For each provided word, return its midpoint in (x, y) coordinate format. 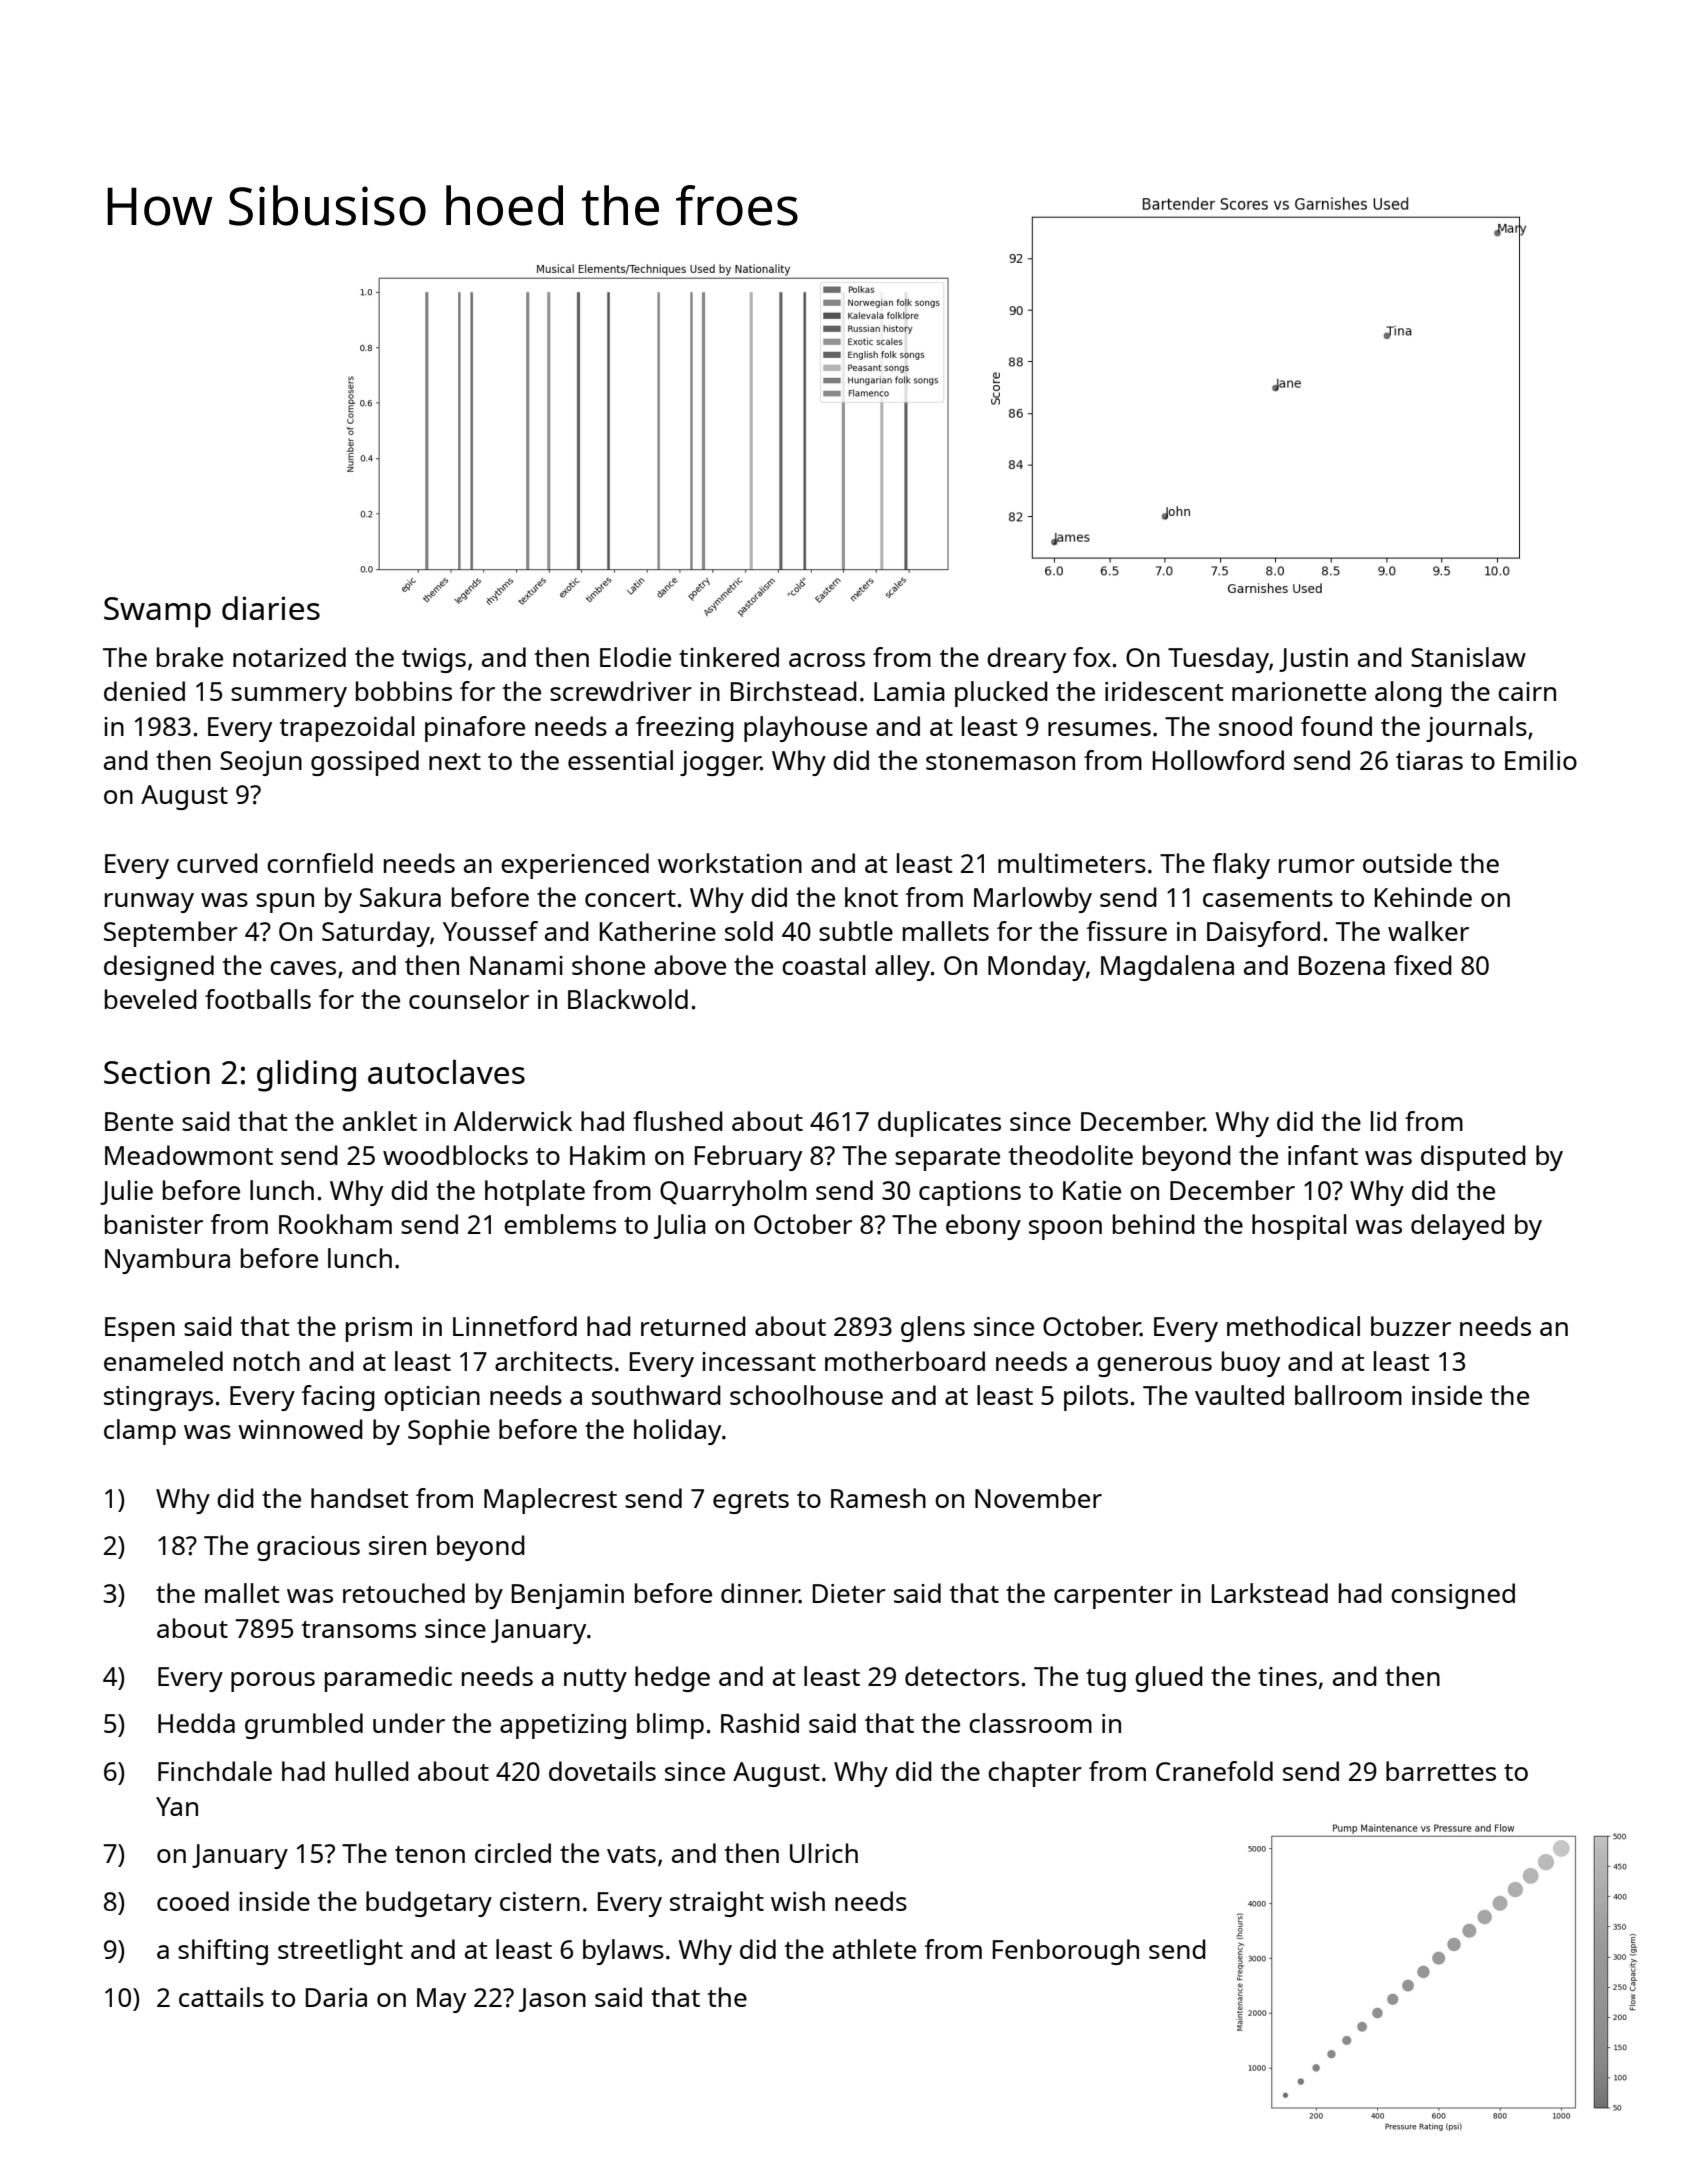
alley (902, 968)
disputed (1473, 1158)
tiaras (1429, 760)
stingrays (158, 1398)
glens (933, 1329)
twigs (434, 660)
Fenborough (1066, 1952)
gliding (306, 1075)
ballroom (1348, 1395)
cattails (221, 1997)
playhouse (805, 729)
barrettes (1441, 1771)
